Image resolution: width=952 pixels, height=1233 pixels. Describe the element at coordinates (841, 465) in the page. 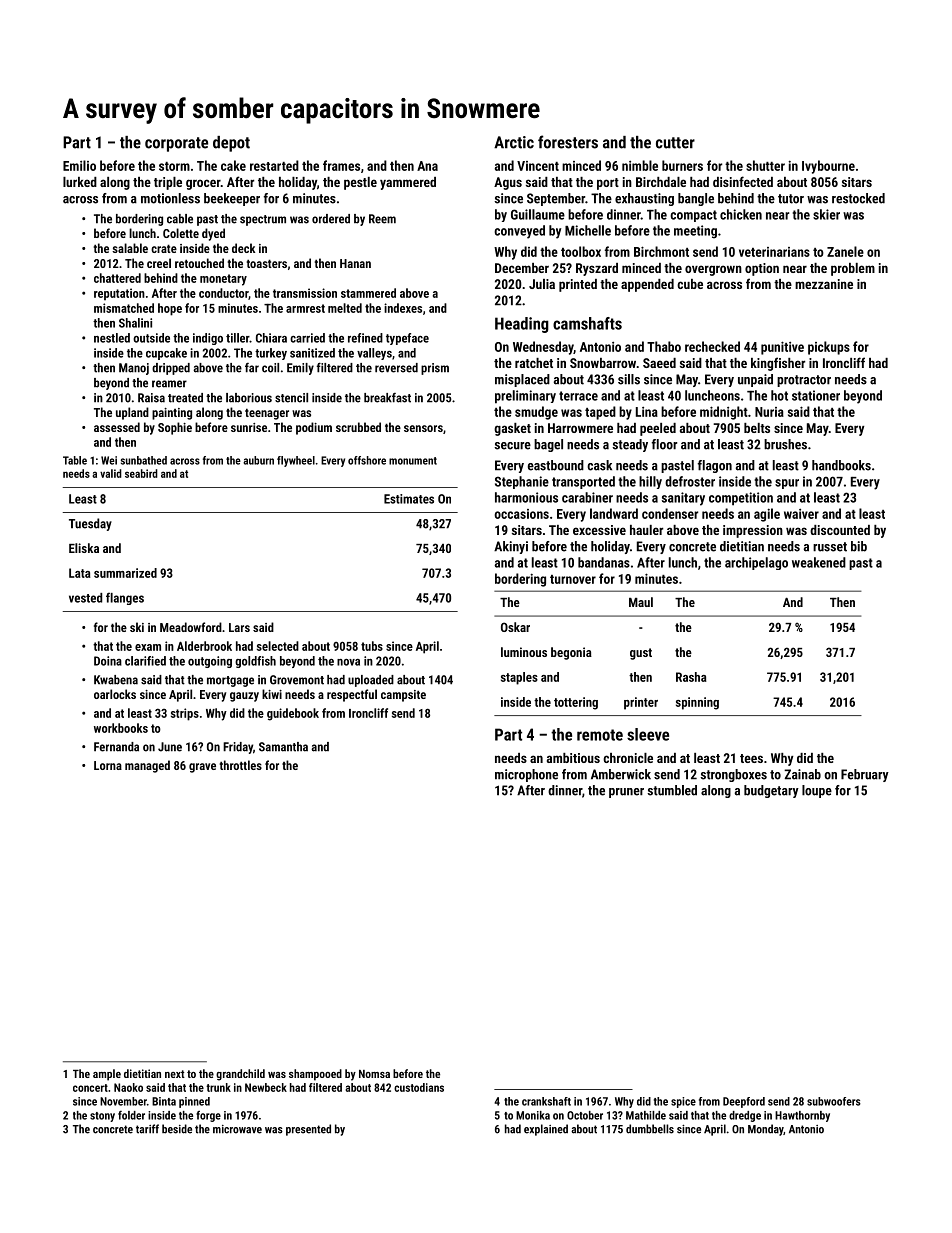

I see `handbooks` at that location.
